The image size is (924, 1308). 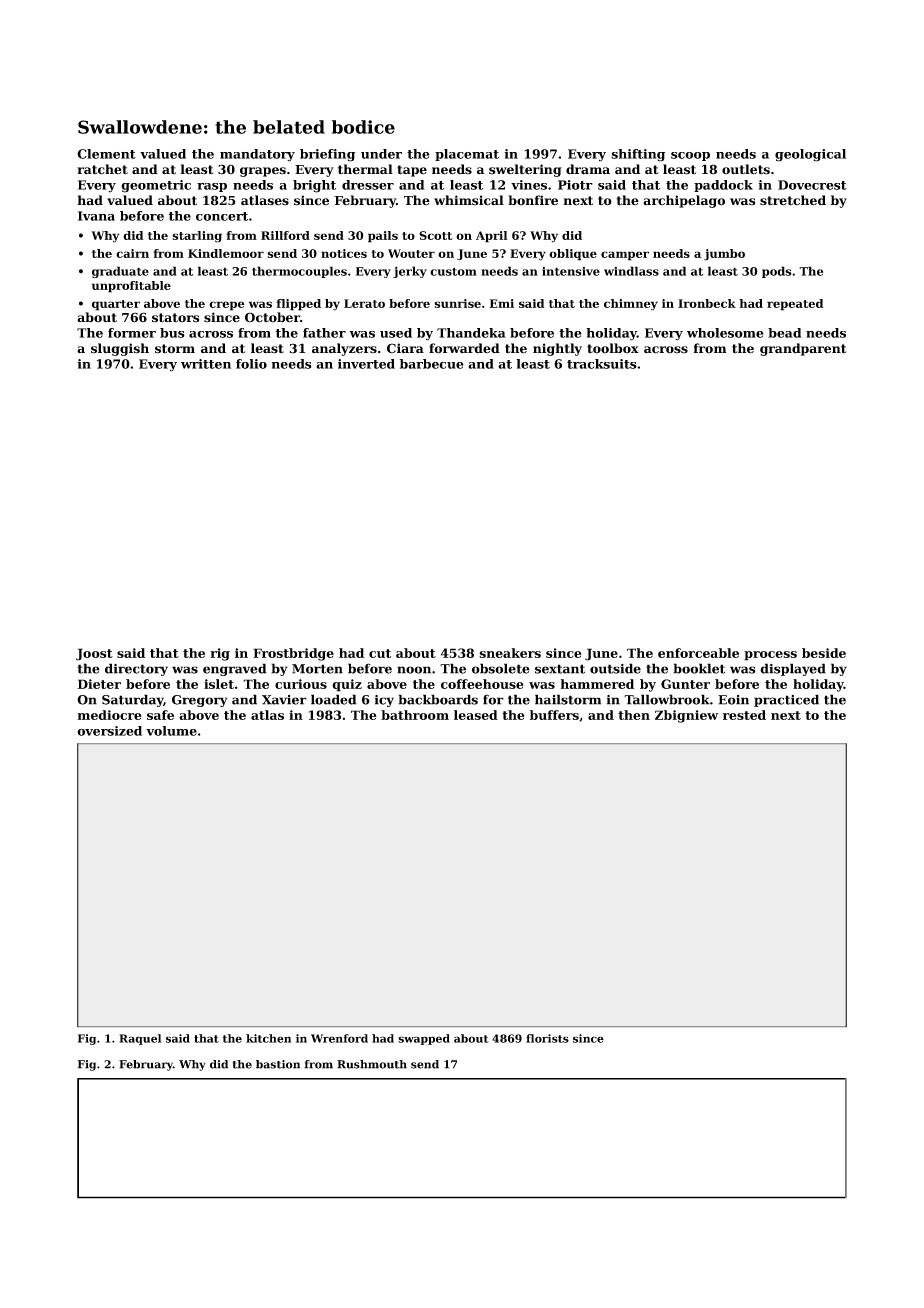 What do you see at coordinates (380, 653) in the screenshot?
I see `cut` at bounding box center [380, 653].
